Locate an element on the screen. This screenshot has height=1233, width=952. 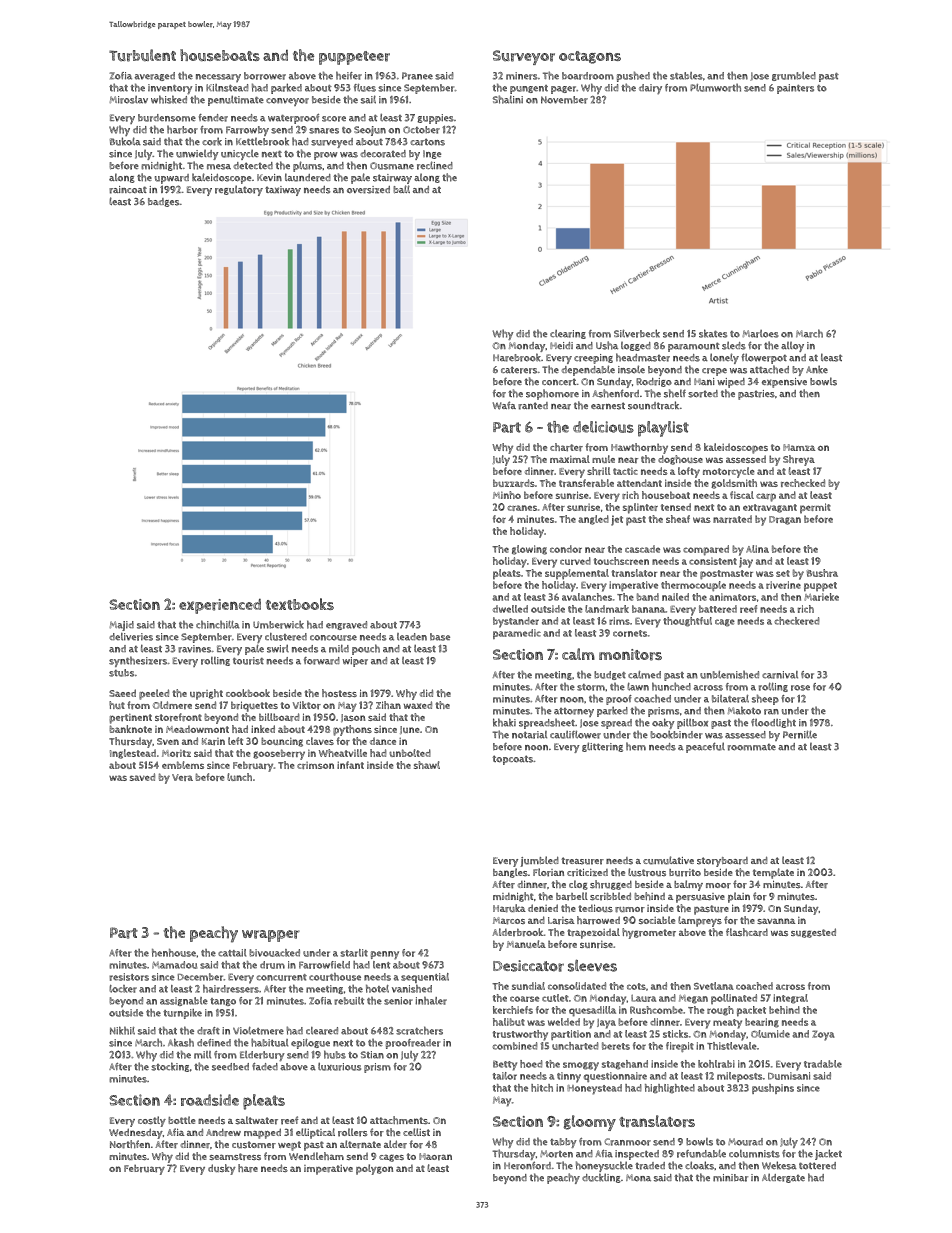
doghouse is located at coordinates (680, 460).
